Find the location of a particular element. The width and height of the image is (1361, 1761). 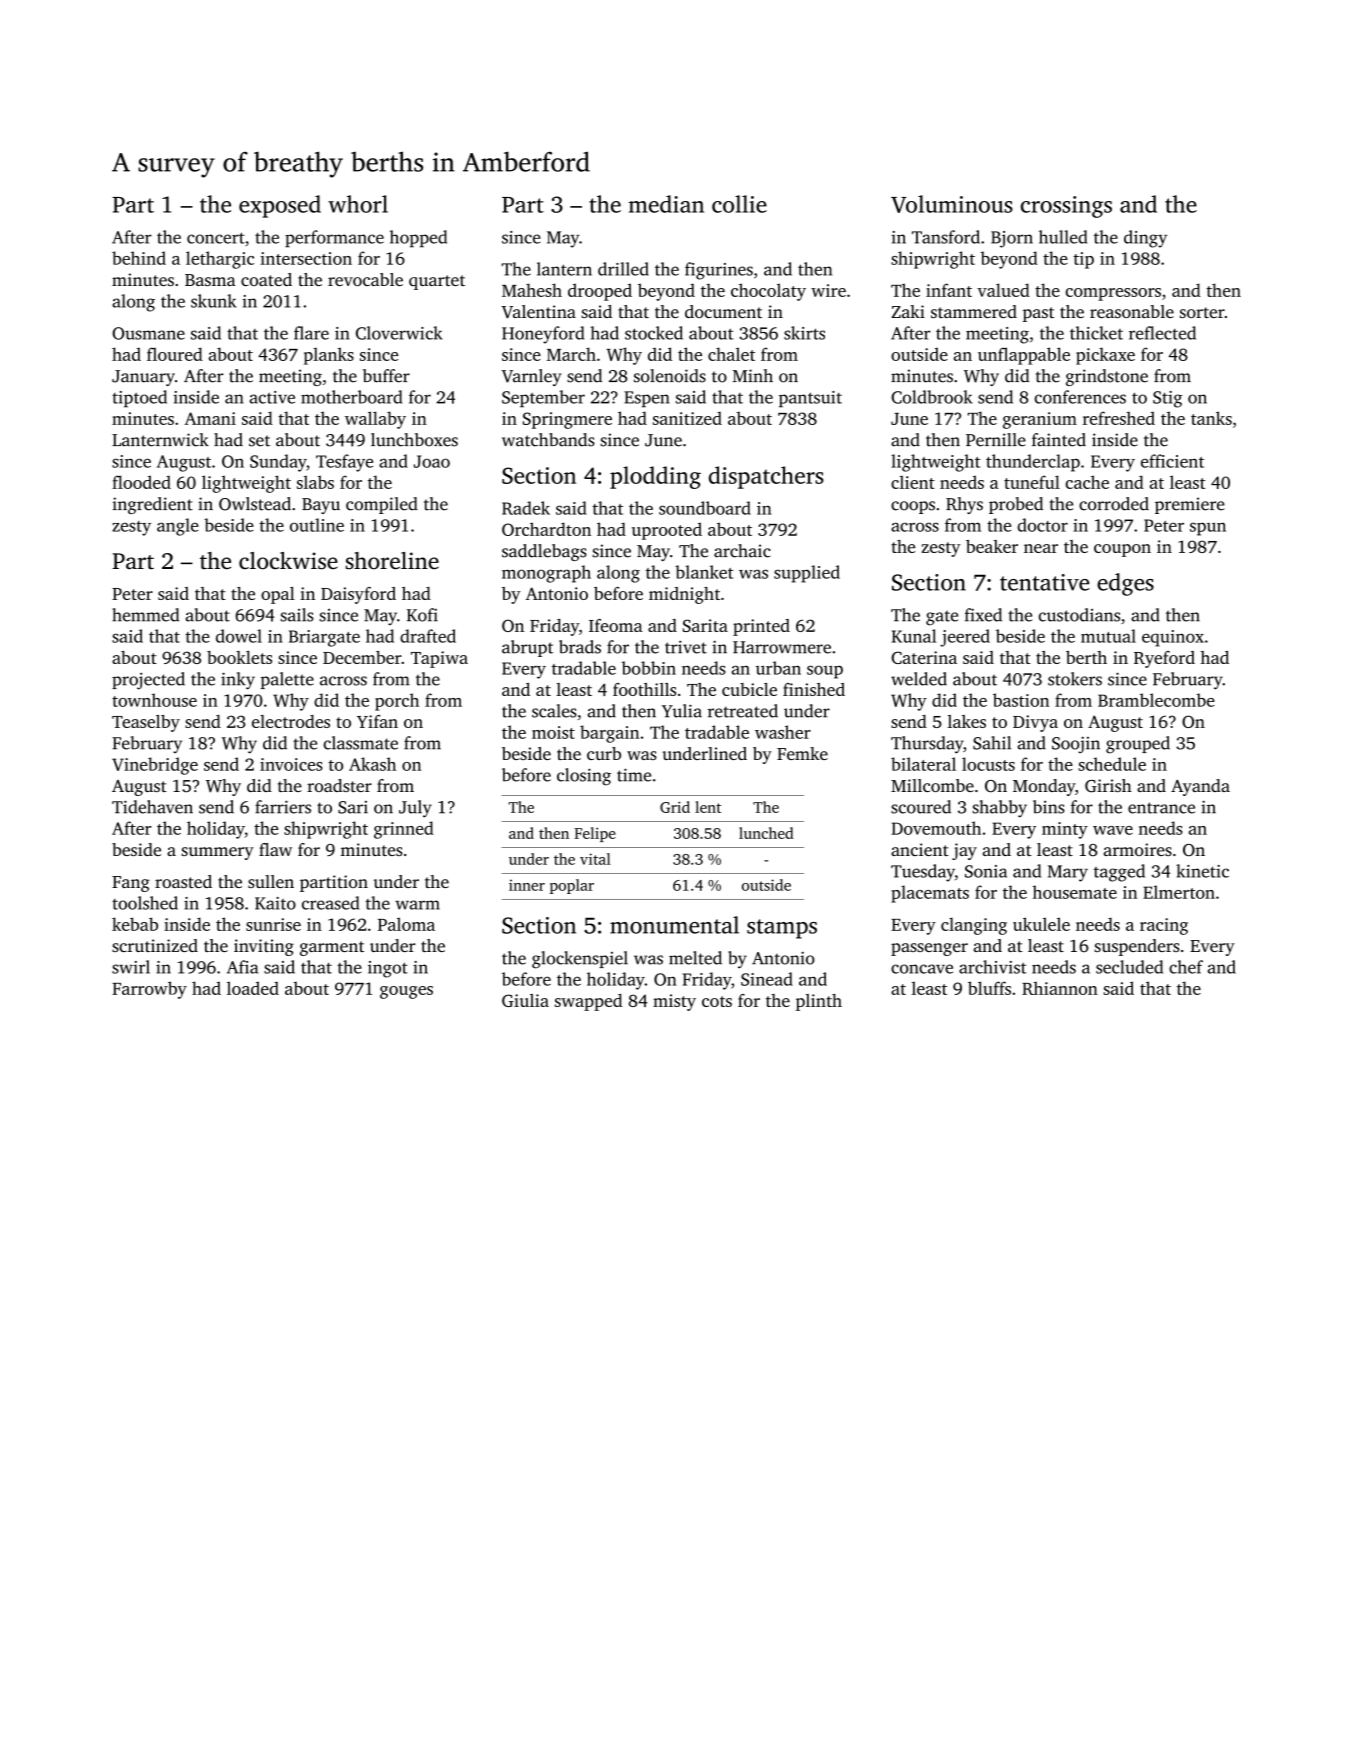

compiled is located at coordinates (382, 505).
